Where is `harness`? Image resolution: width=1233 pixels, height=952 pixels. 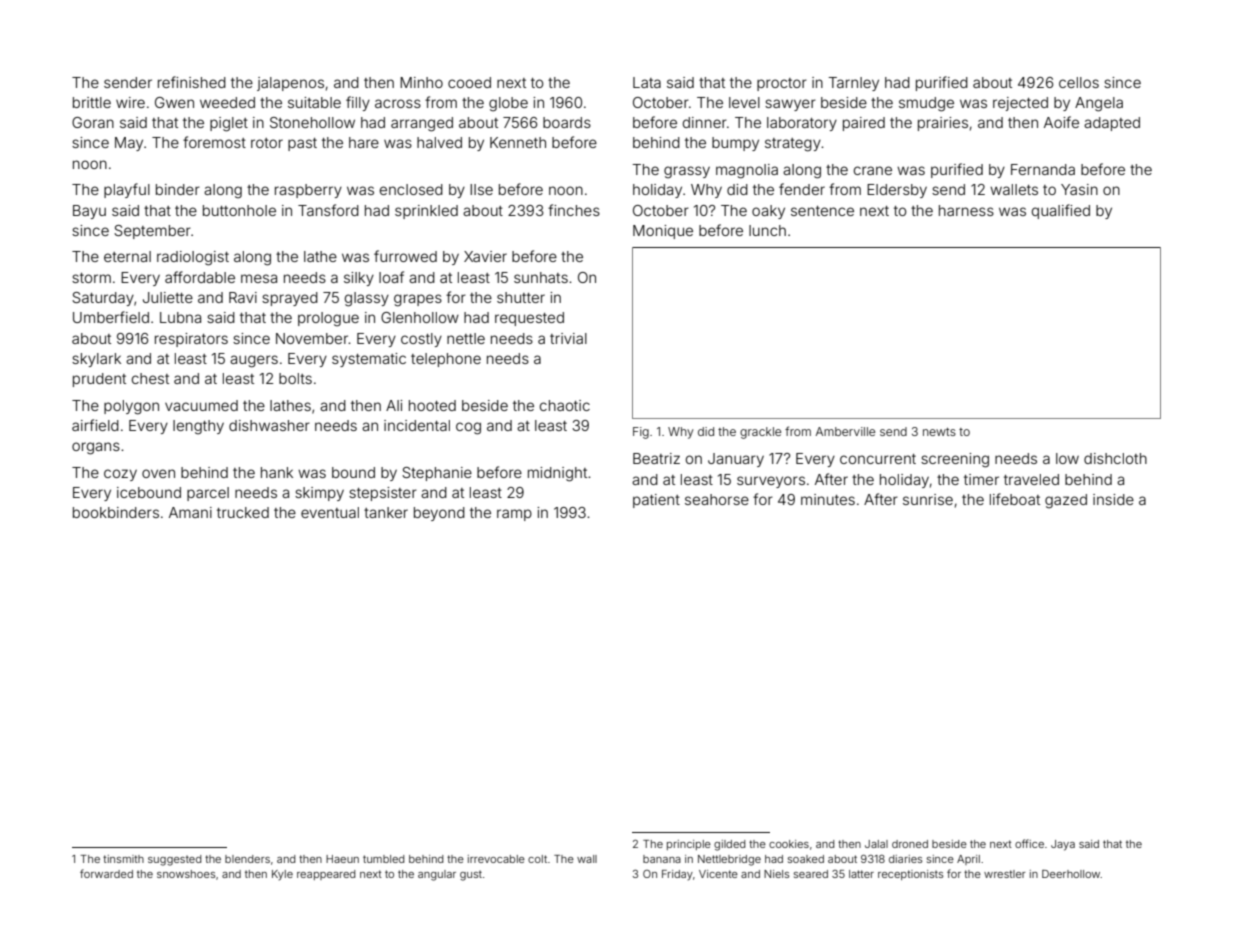 harness is located at coordinates (966, 210).
